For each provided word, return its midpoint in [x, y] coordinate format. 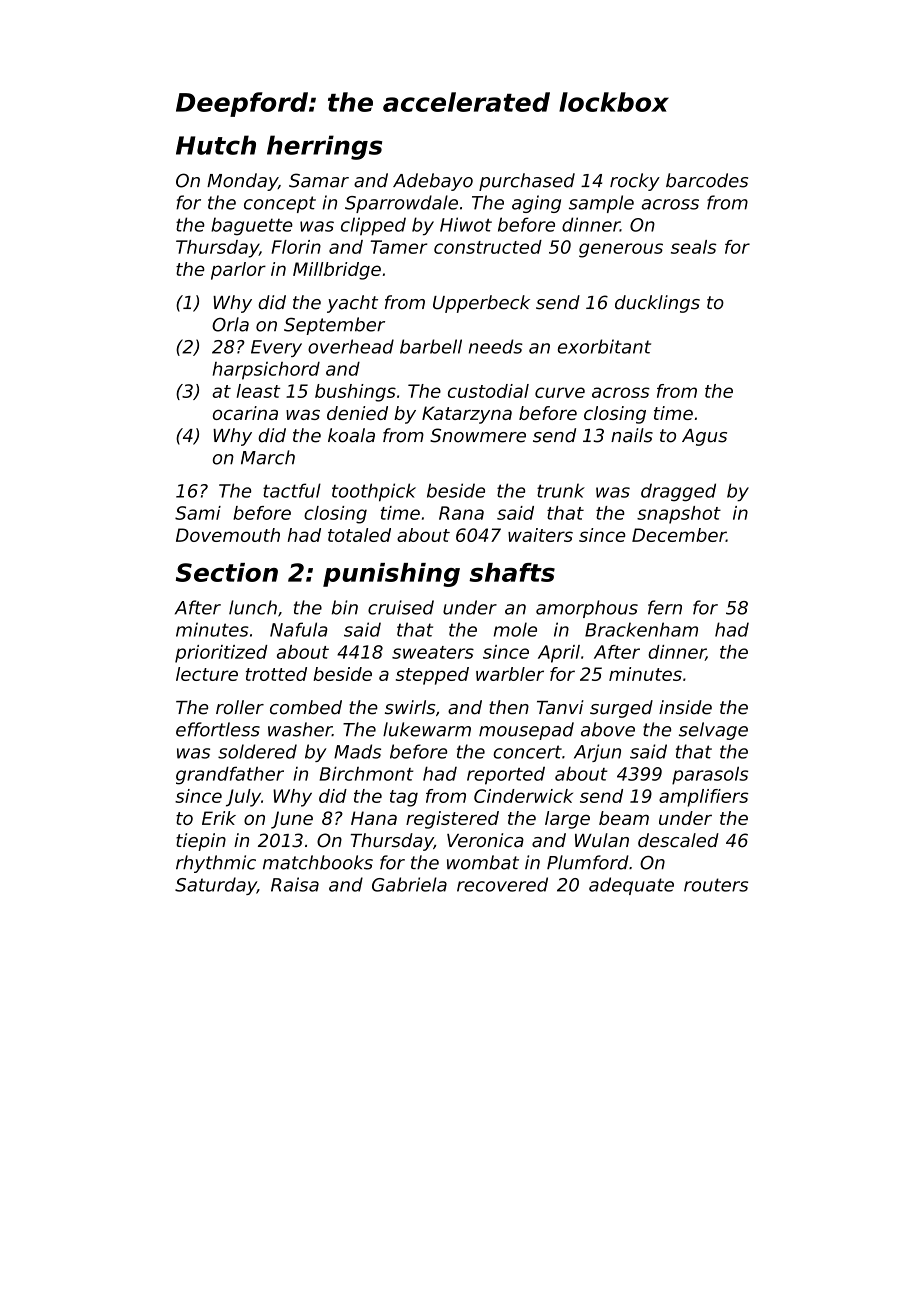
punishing [391, 575]
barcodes [707, 180]
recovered [502, 884]
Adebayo [433, 182]
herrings [324, 147]
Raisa [295, 884]
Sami [198, 513]
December [679, 535]
